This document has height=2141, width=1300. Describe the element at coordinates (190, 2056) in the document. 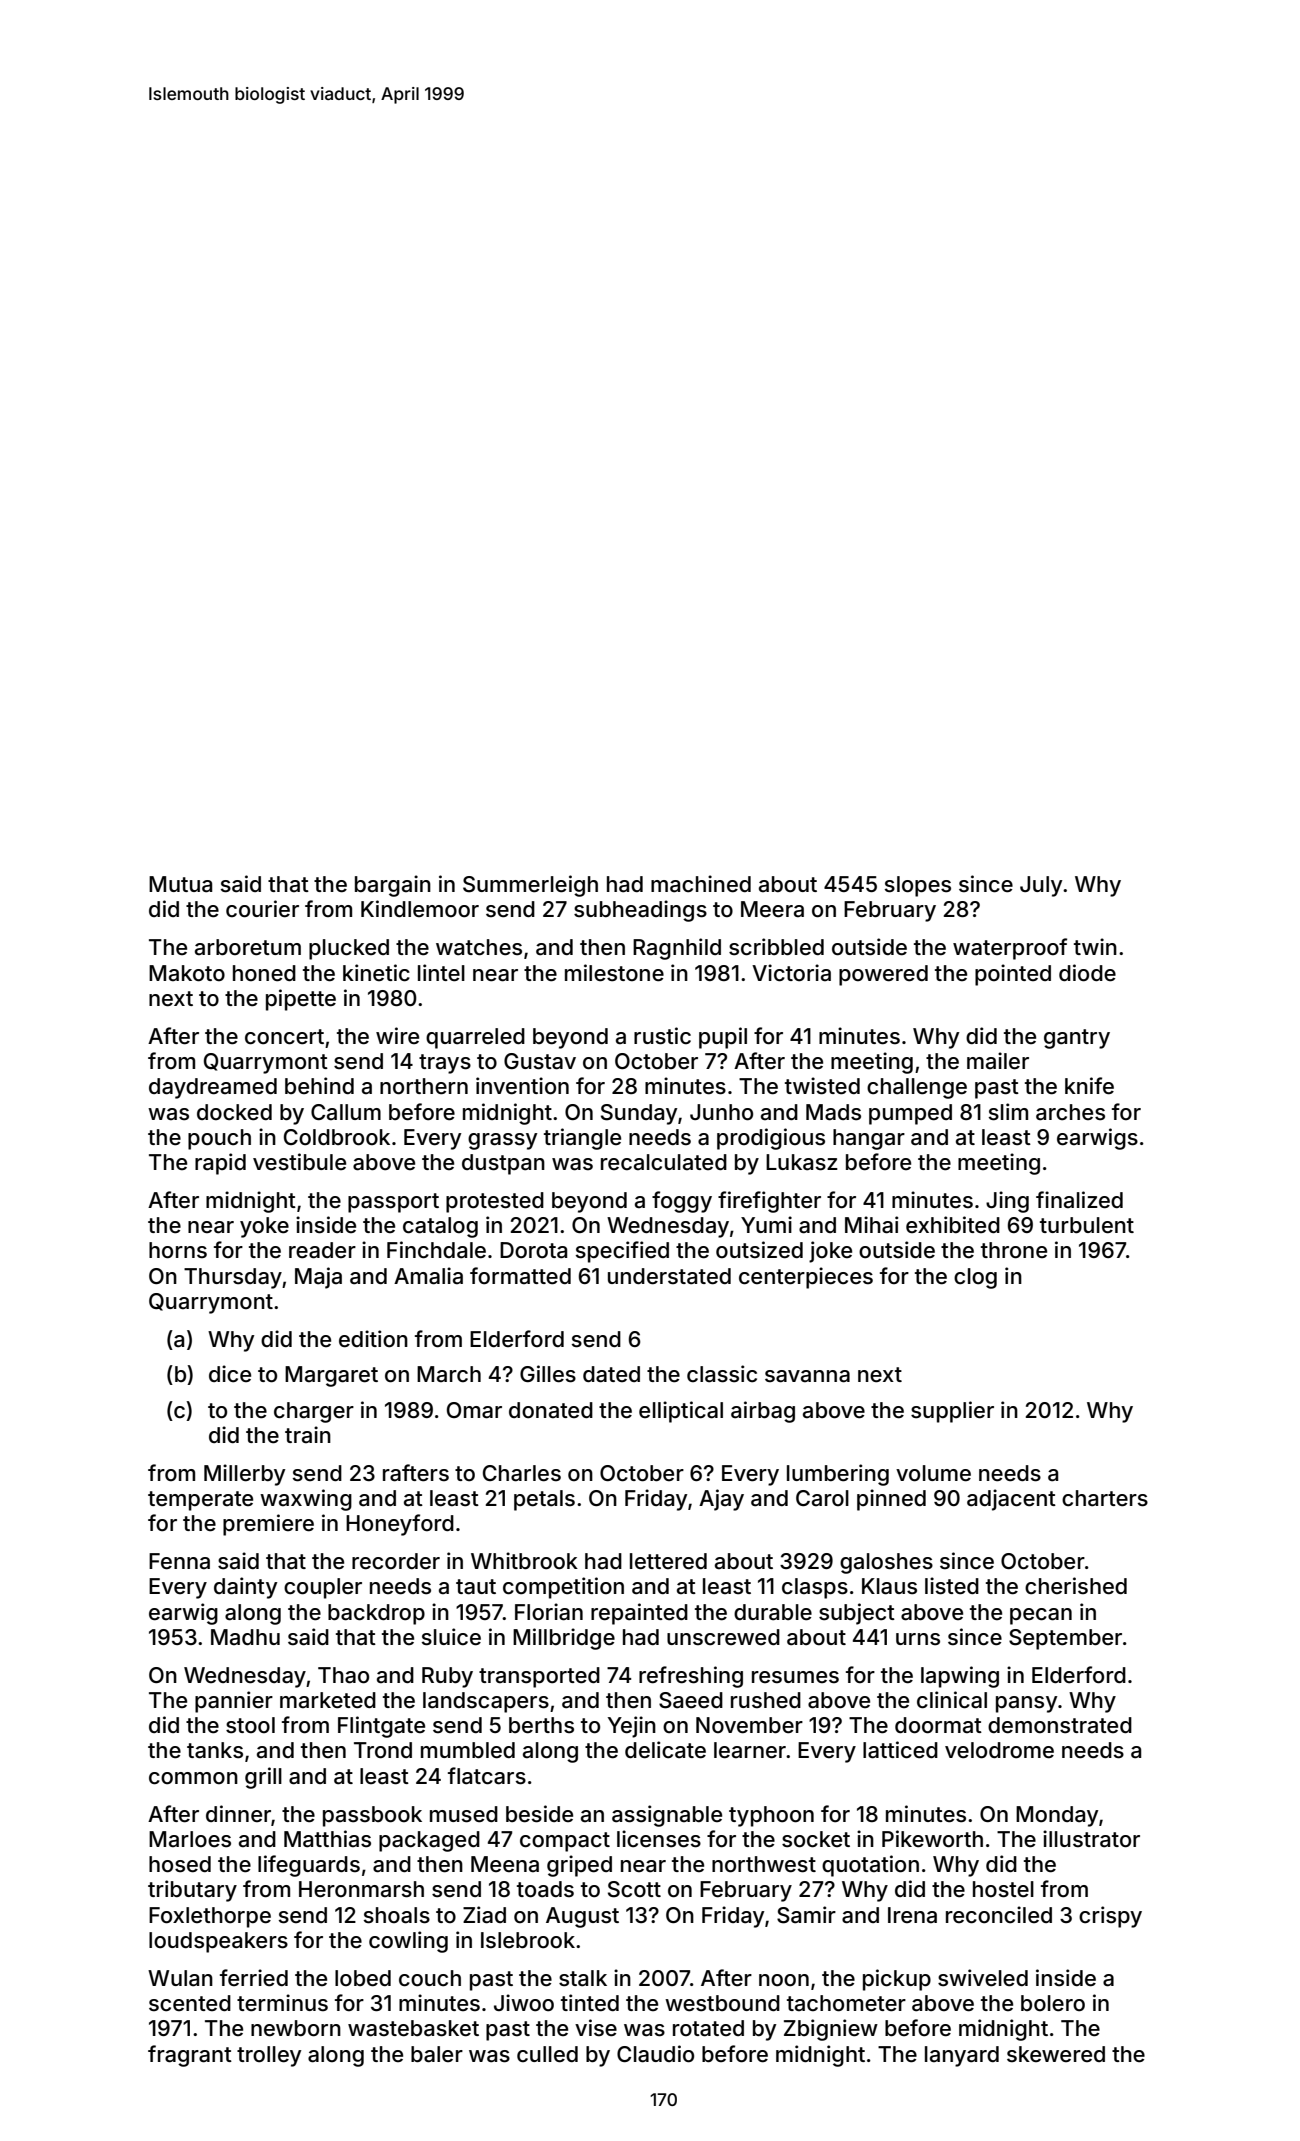

I see `fragrant` at that location.
